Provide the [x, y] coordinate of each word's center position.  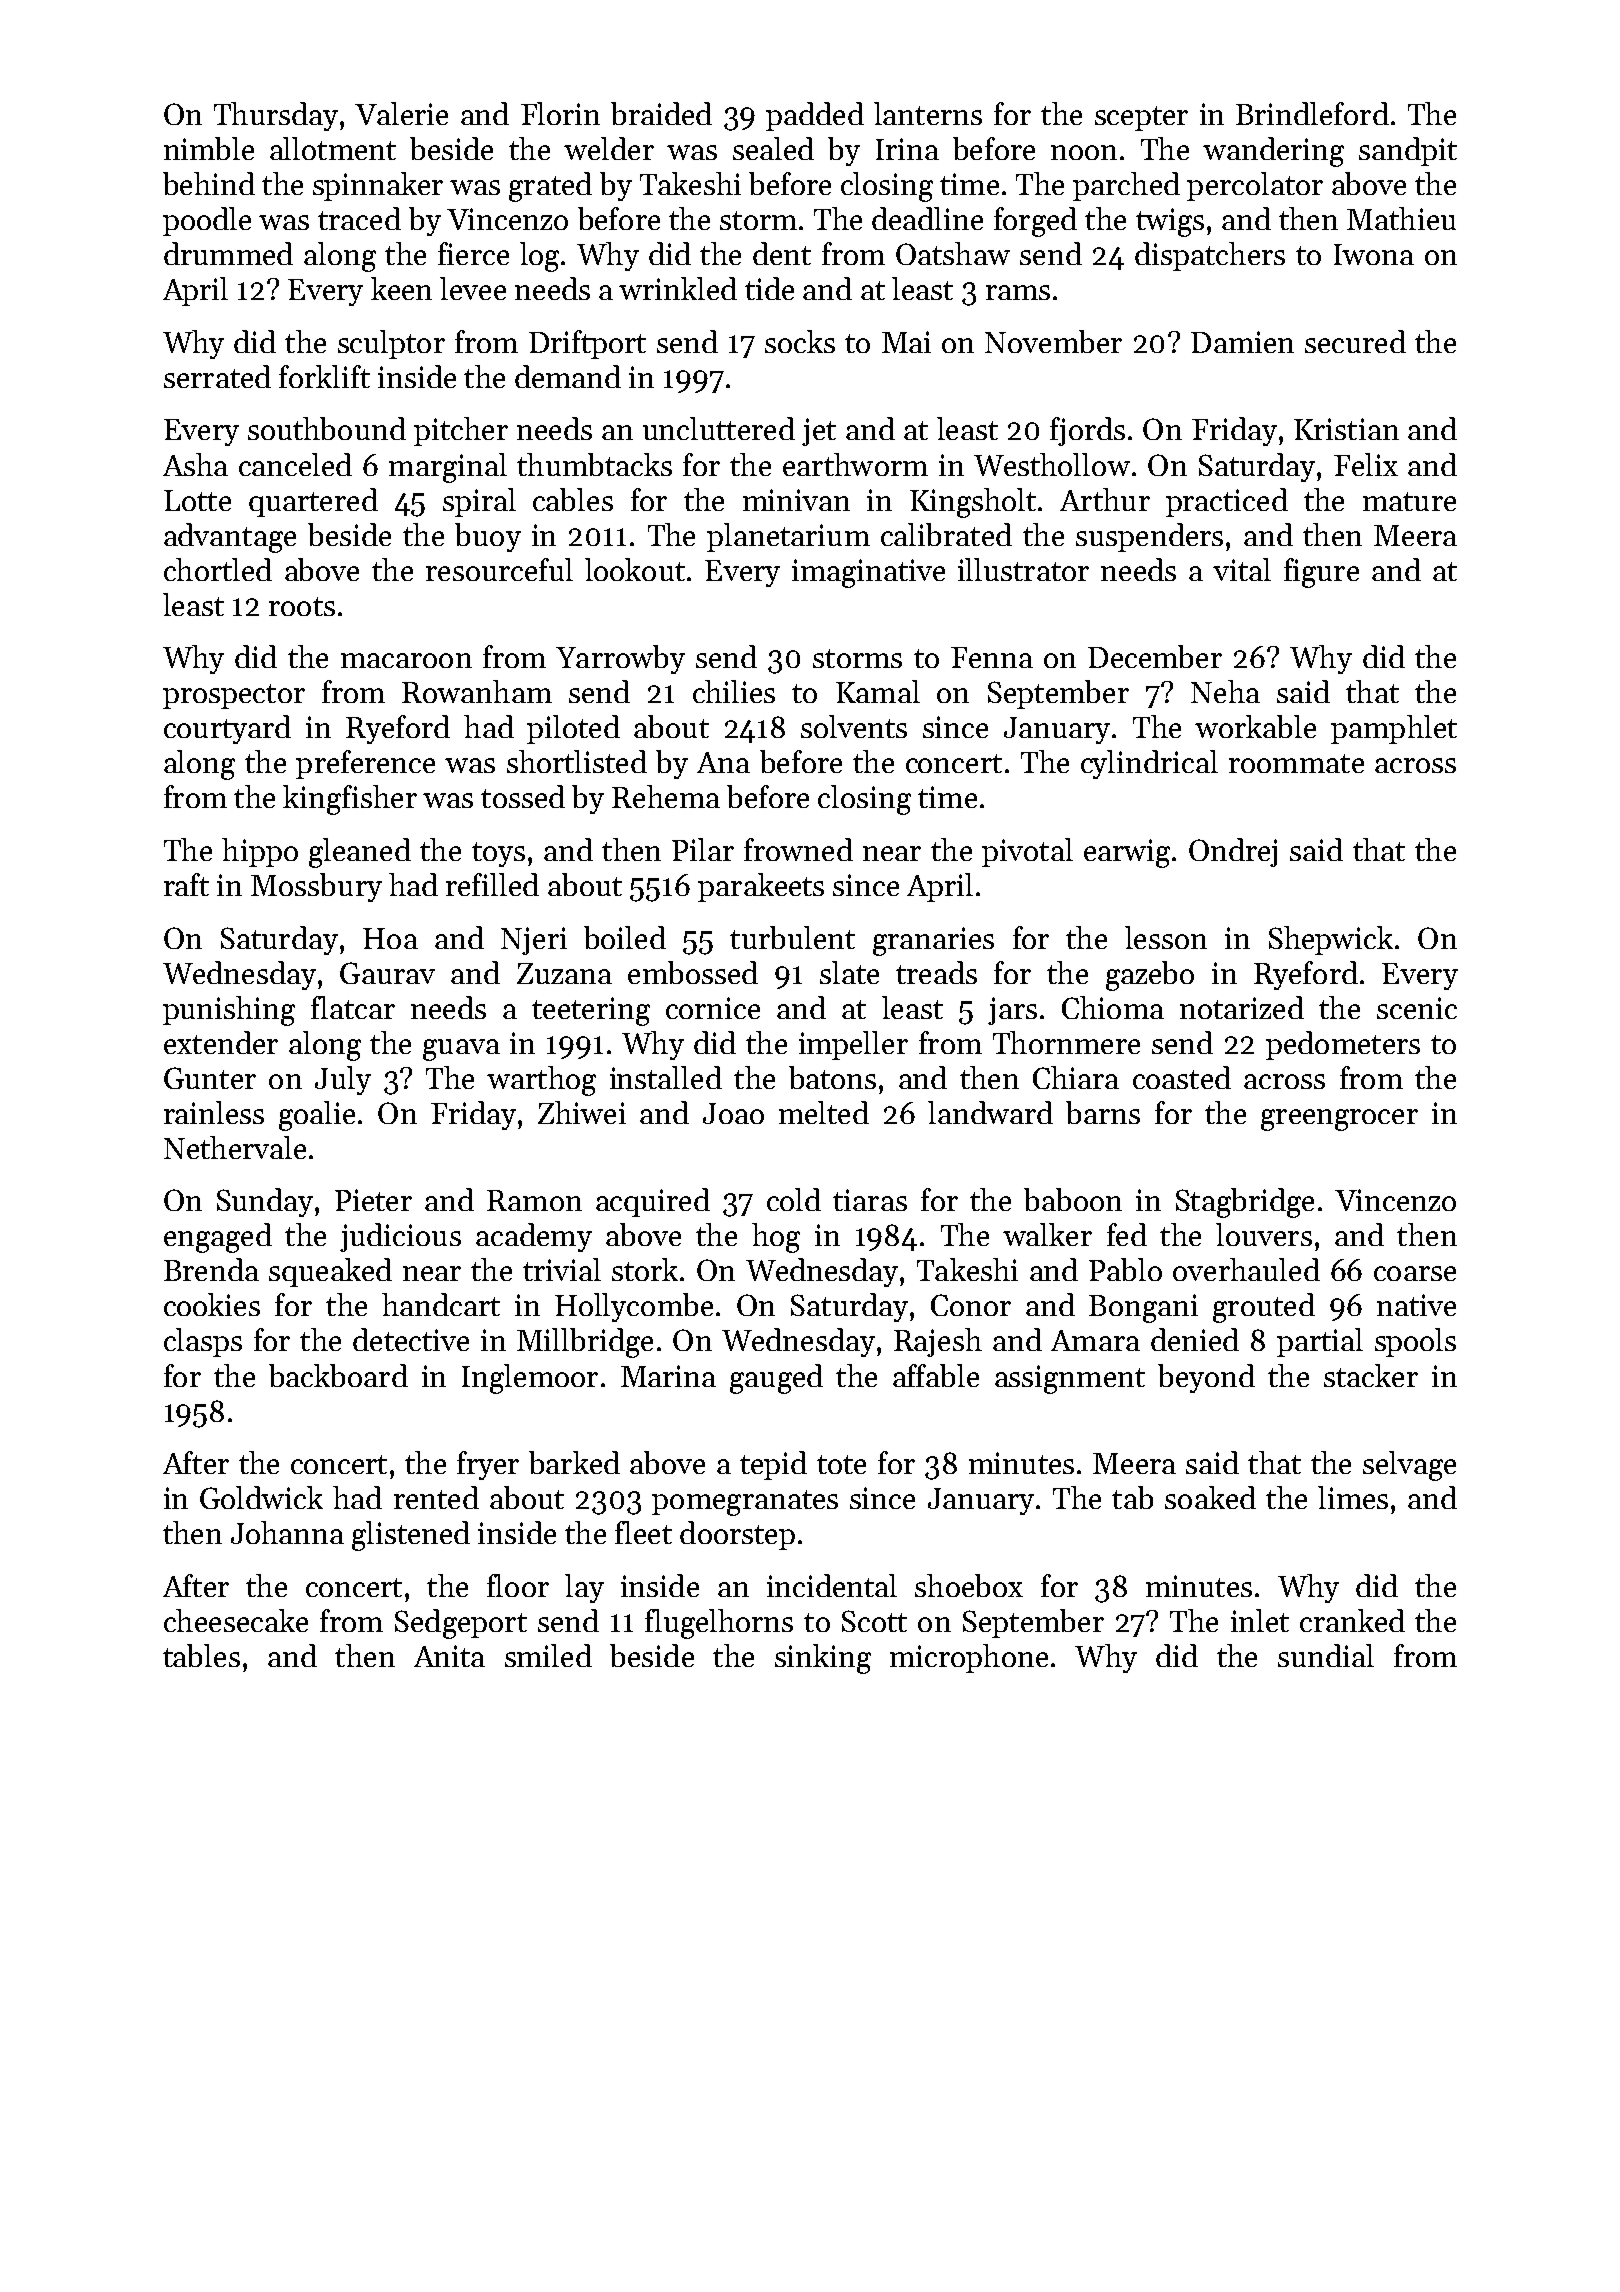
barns [1103, 1112]
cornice [713, 1008]
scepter [1141, 118]
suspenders [1149, 537]
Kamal [878, 691]
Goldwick [261, 1497]
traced [359, 218]
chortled [218, 569]
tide [769, 288]
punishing [229, 1011]
